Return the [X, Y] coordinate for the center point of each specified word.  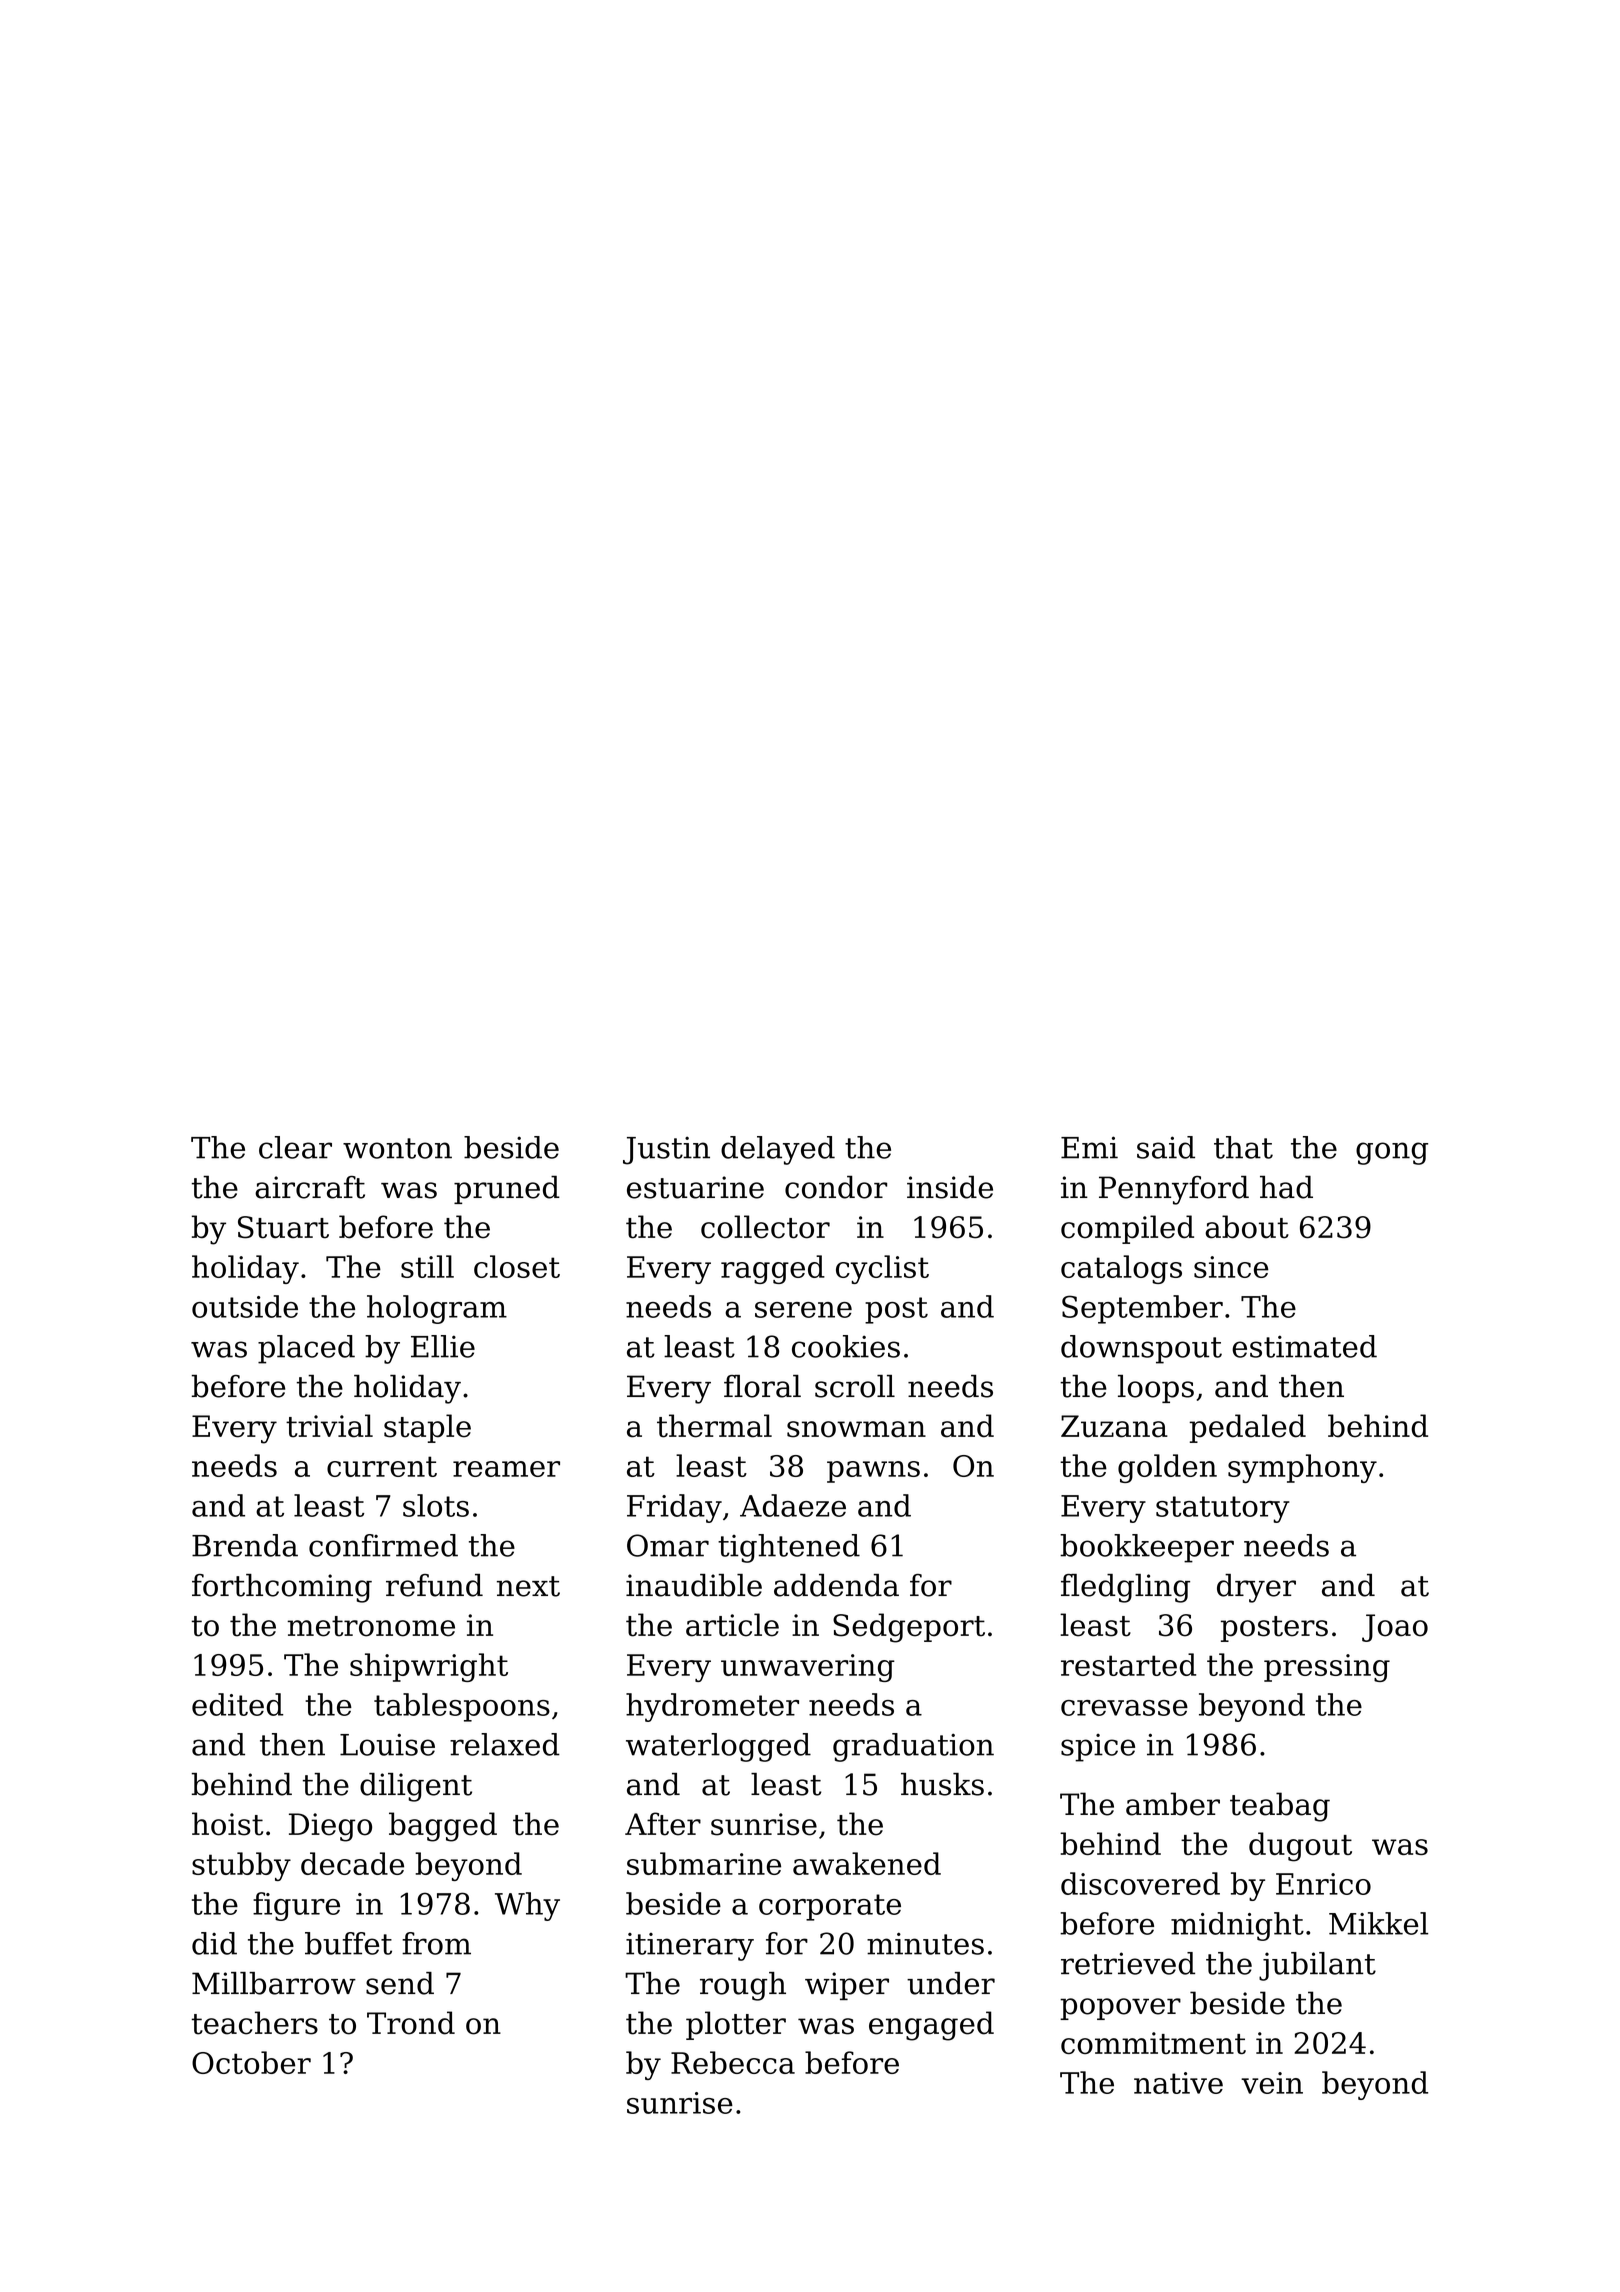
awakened [867, 1863]
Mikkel [1378, 1923]
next [528, 1586]
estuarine [695, 1187]
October [251, 2062]
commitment [1153, 2043]
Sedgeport [909, 1628]
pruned [507, 1190]
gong [1392, 1153]
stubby [241, 1866]
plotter [736, 2025]
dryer [1256, 1588]
